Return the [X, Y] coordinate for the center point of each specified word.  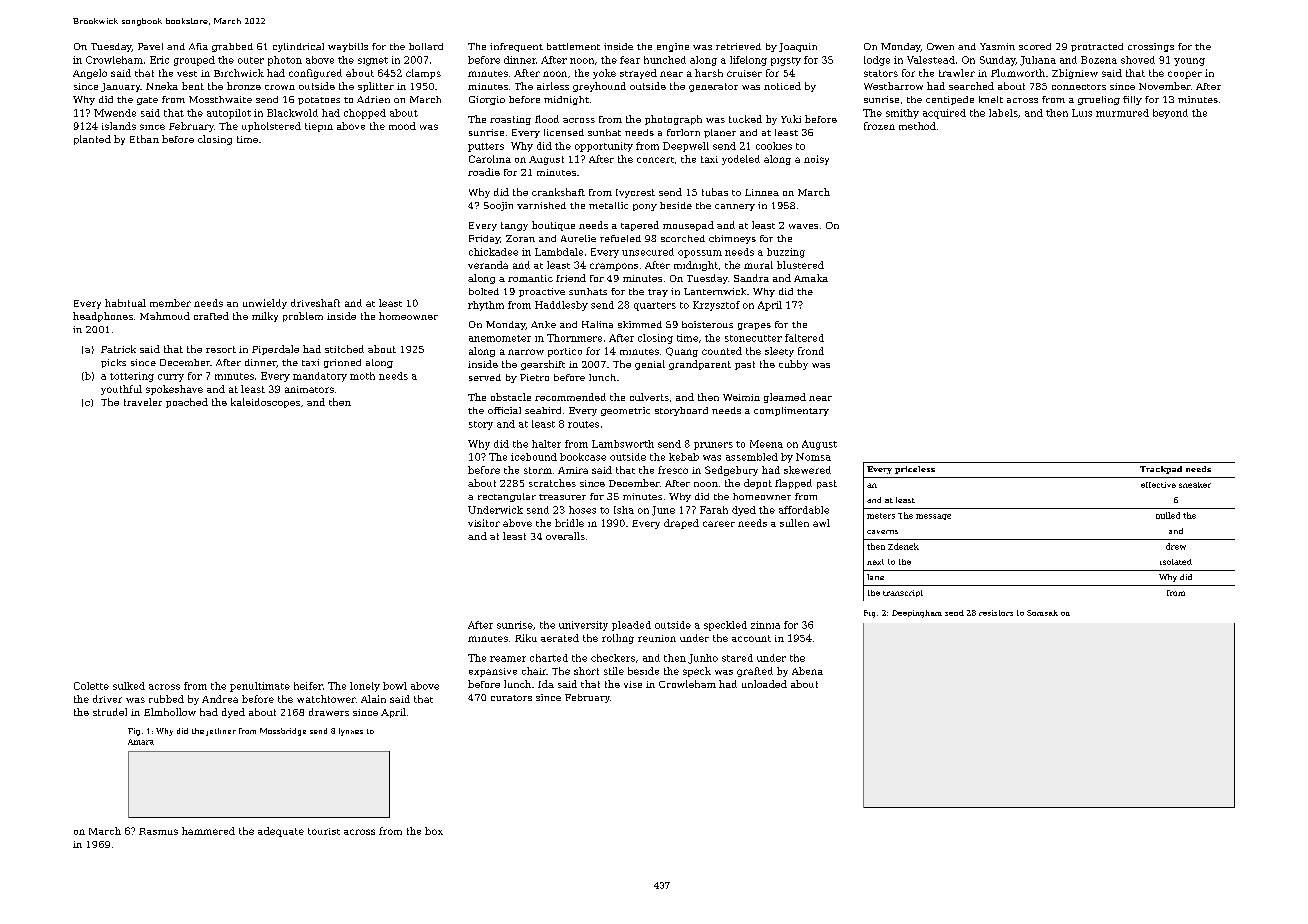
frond [811, 351]
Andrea [220, 699]
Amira [573, 470]
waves [803, 226]
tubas [715, 192]
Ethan [144, 139]
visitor [484, 523]
